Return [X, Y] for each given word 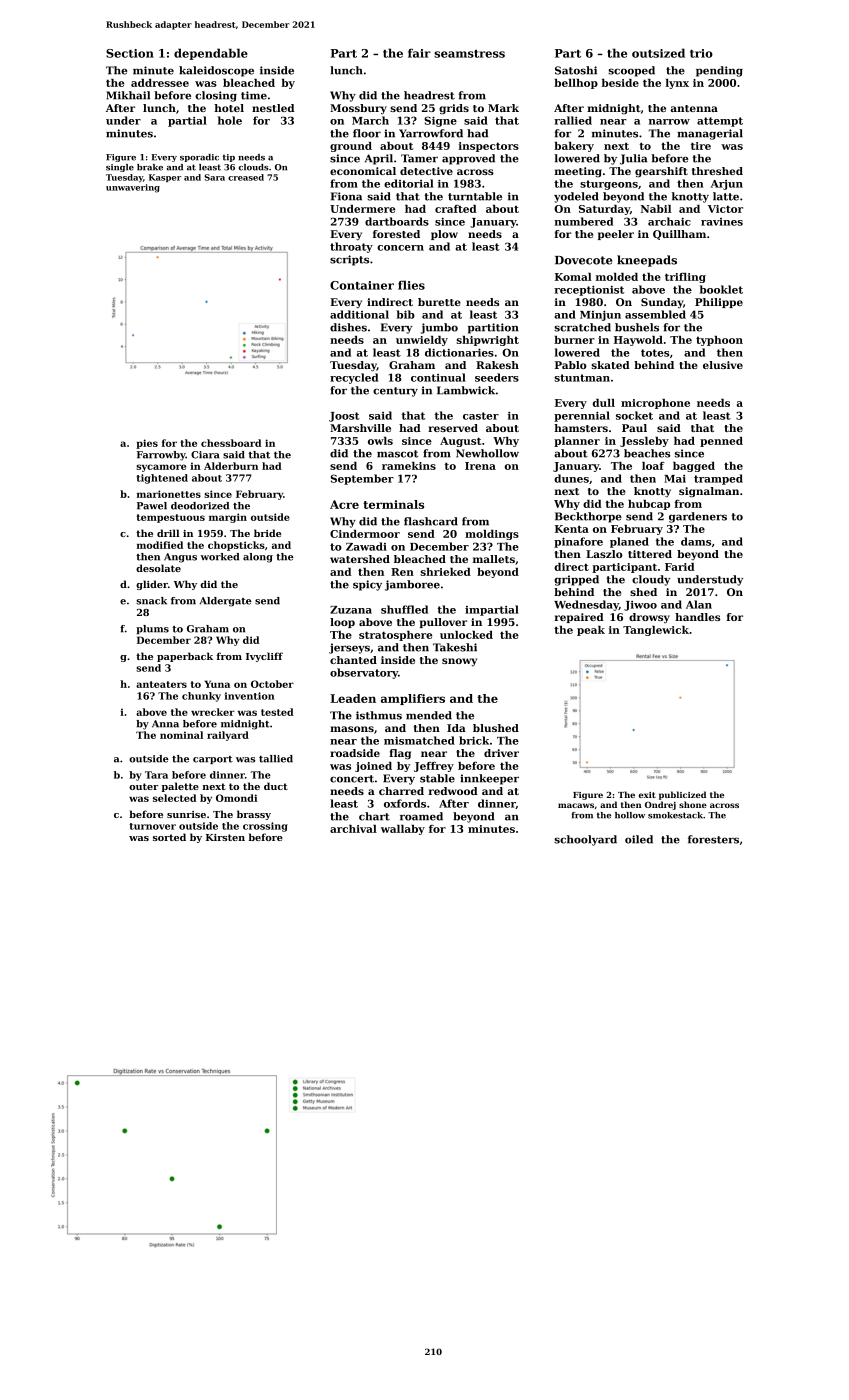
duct [276, 786]
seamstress [469, 54]
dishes [348, 327]
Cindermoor [365, 534]
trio [701, 53]
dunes [571, 478]
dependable [211, 54]
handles [697, 617]
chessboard [231, 443]
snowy [459, 662]
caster [481, 416]
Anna [165, 724]
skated [610, 365]
